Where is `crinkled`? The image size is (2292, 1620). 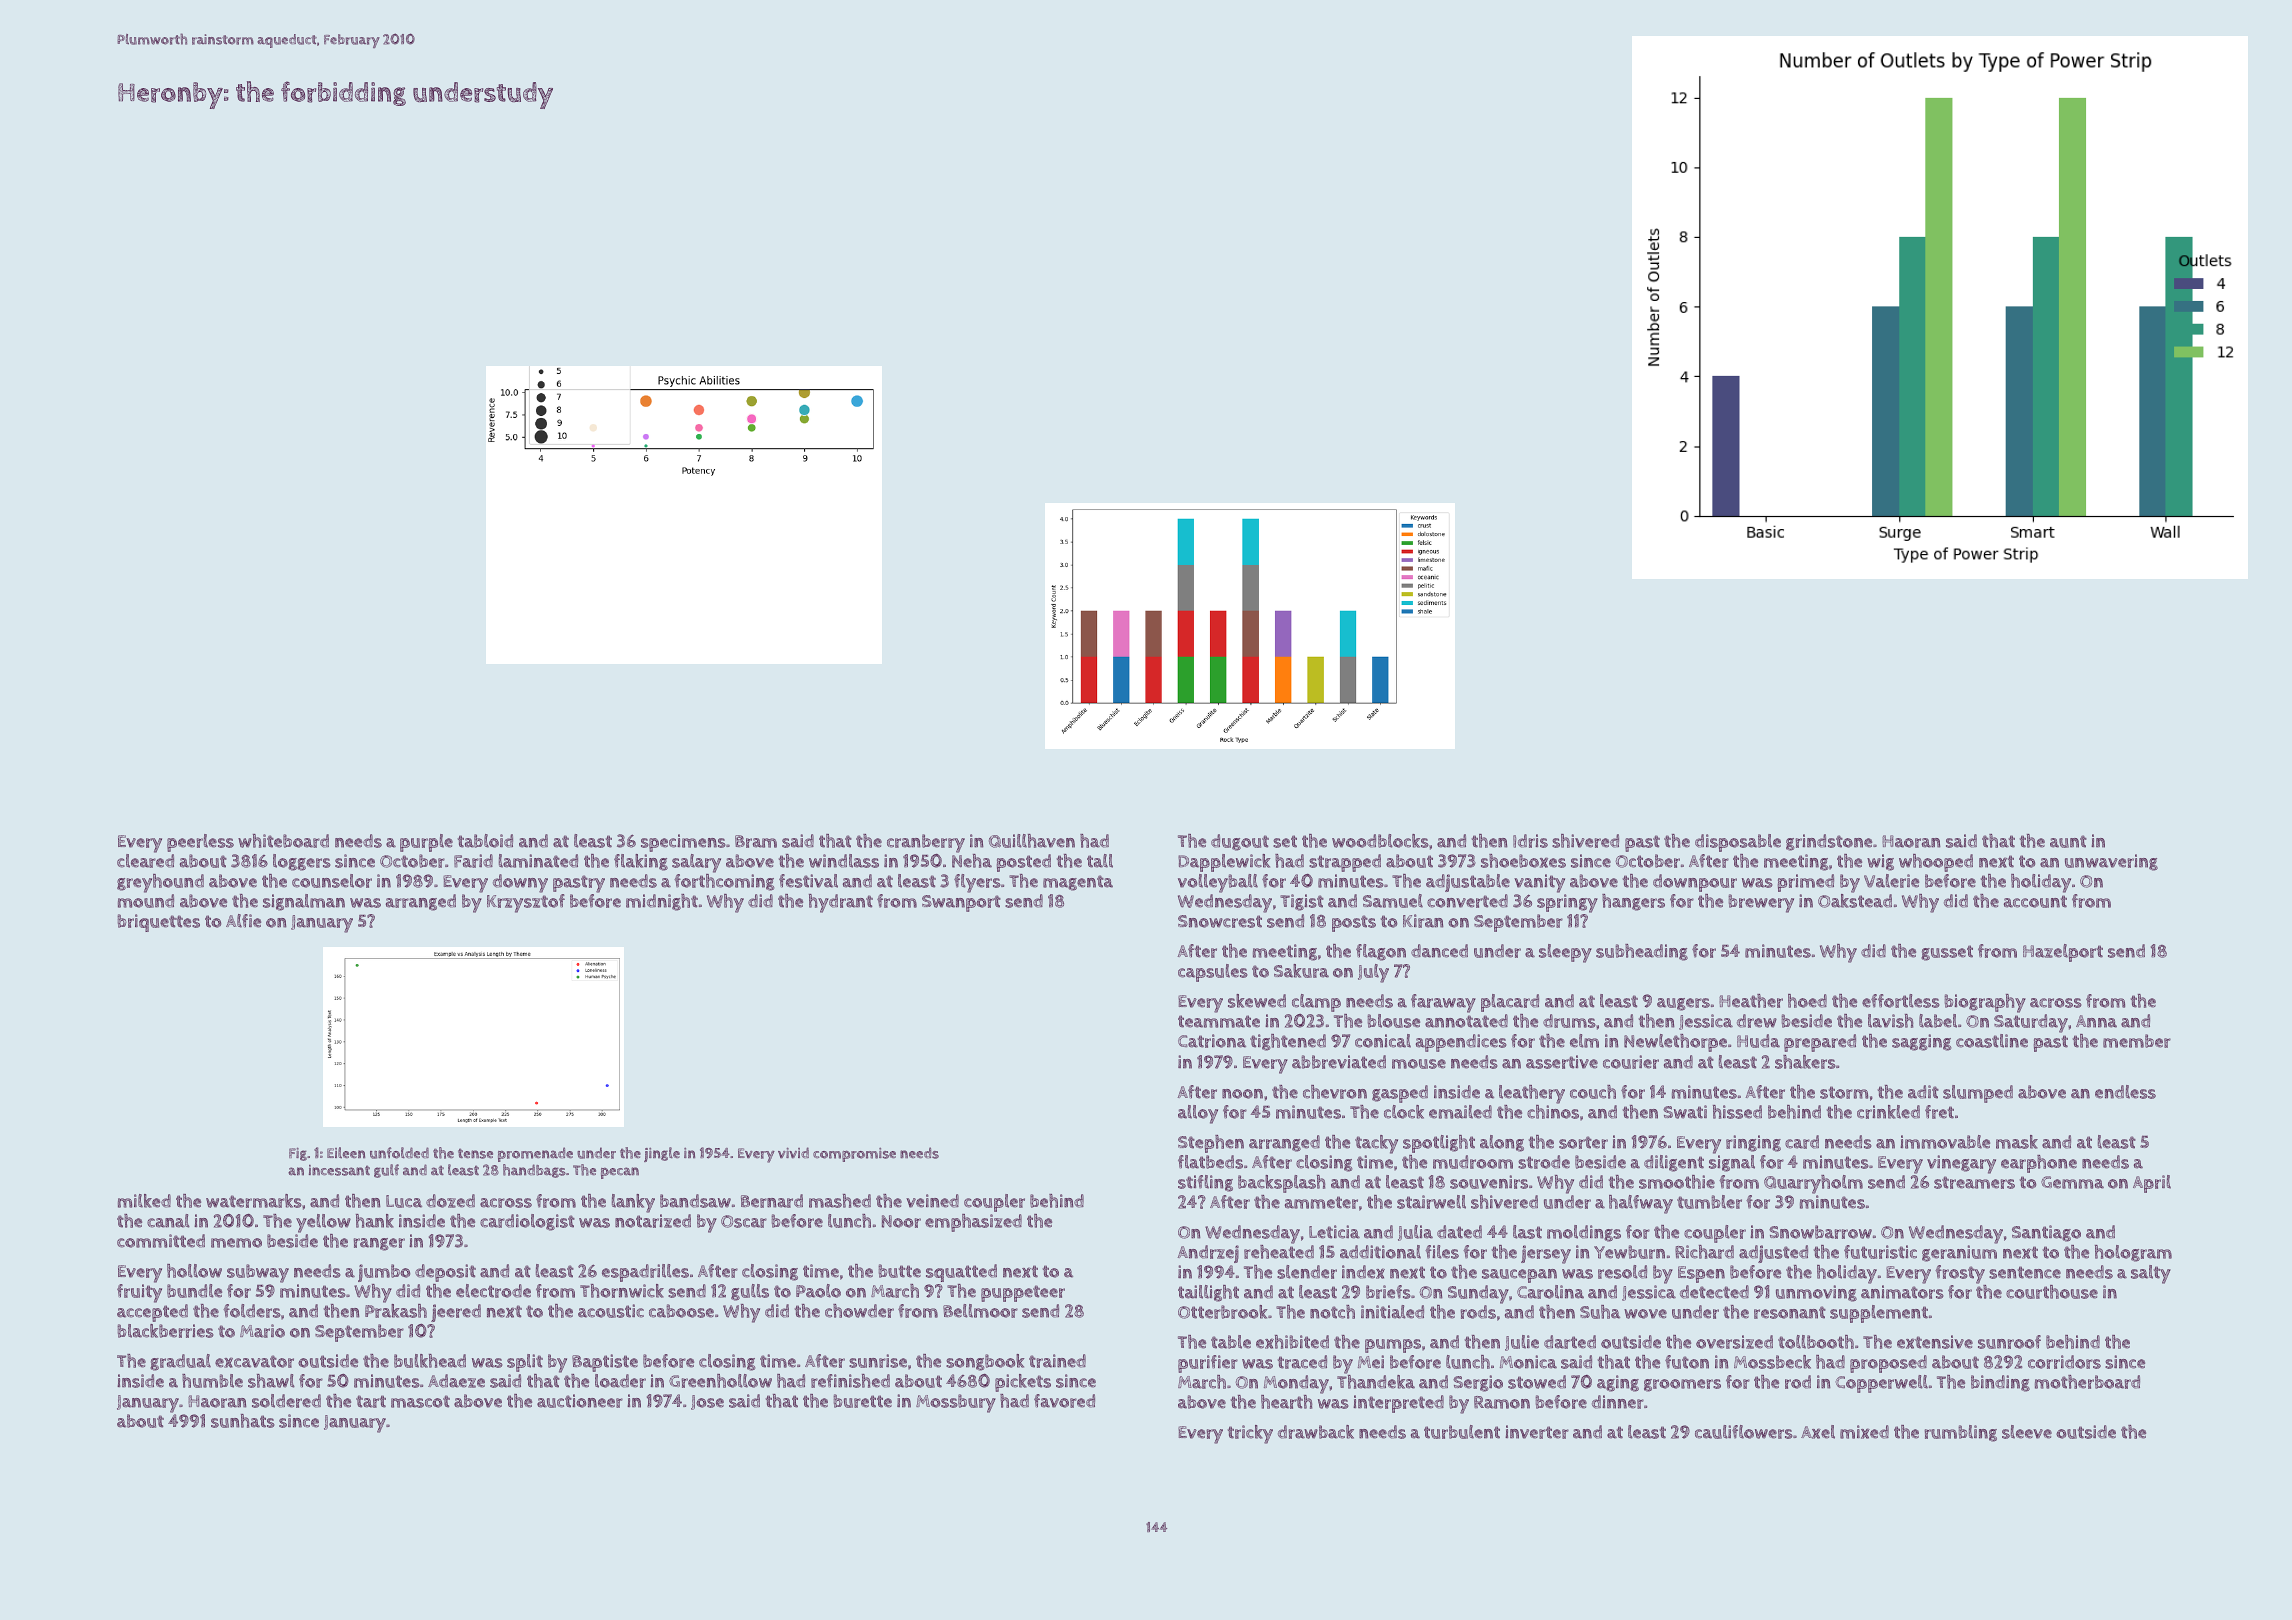 crinkled is located at coordinates (1888, 1112).
